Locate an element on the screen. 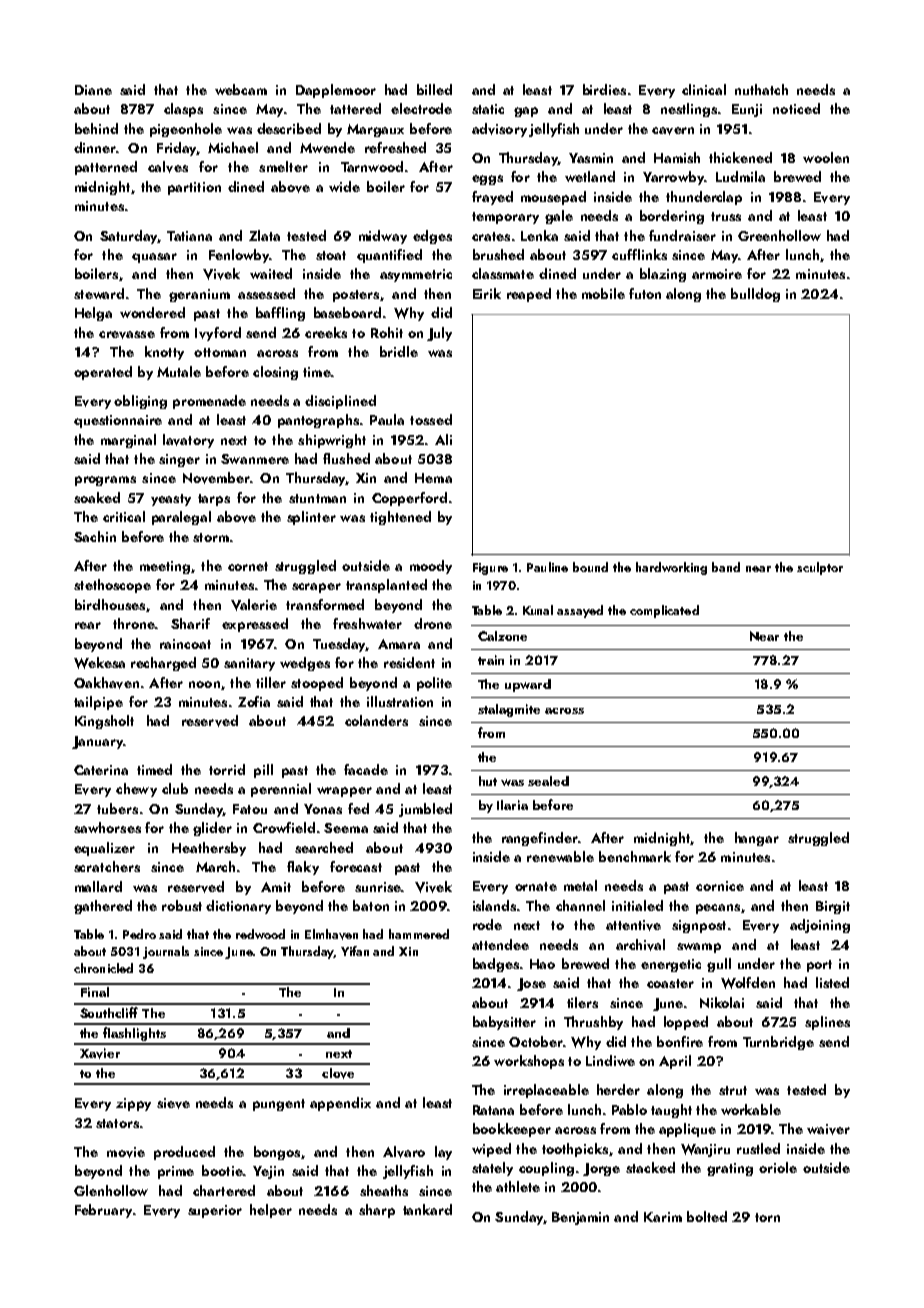 This screenshot has height=1308, width=924. benchmark is located at coordinates (635, 856).
